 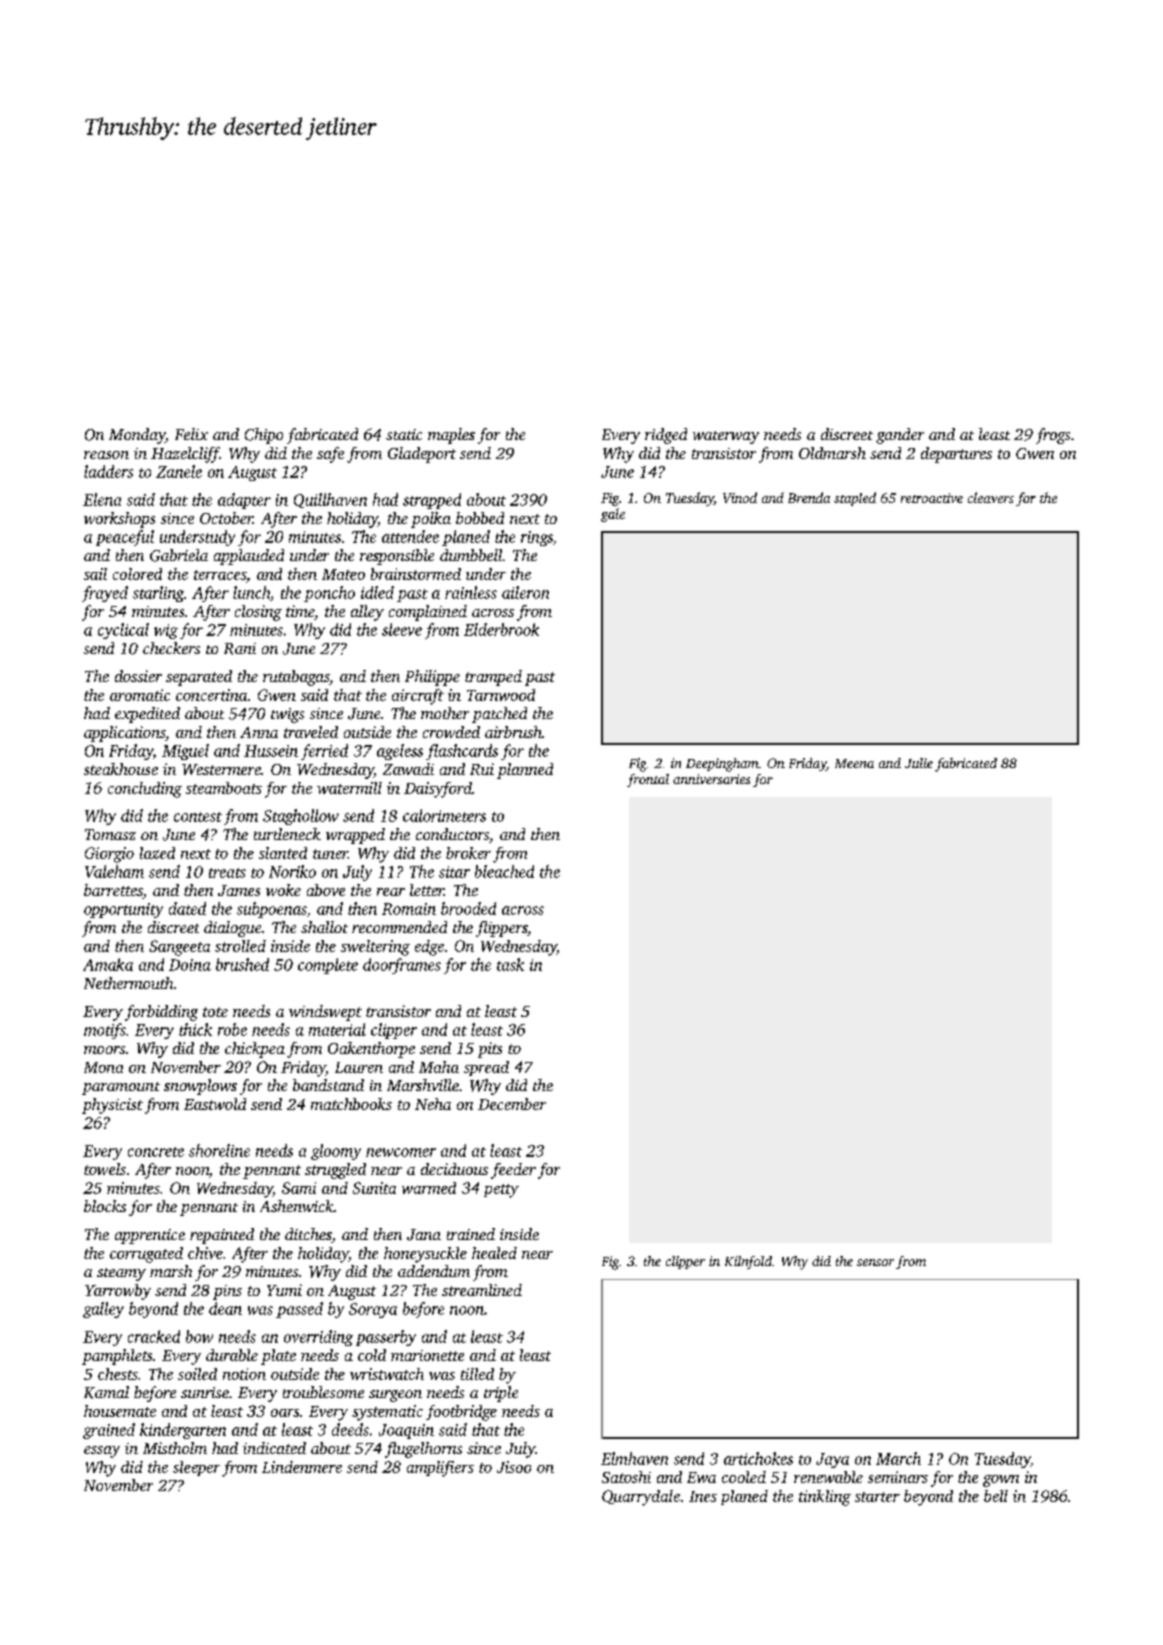 What do you see at coordinates (504, 871) in the screenshot?
I see `bleached` at bounding box center [504, 871].
